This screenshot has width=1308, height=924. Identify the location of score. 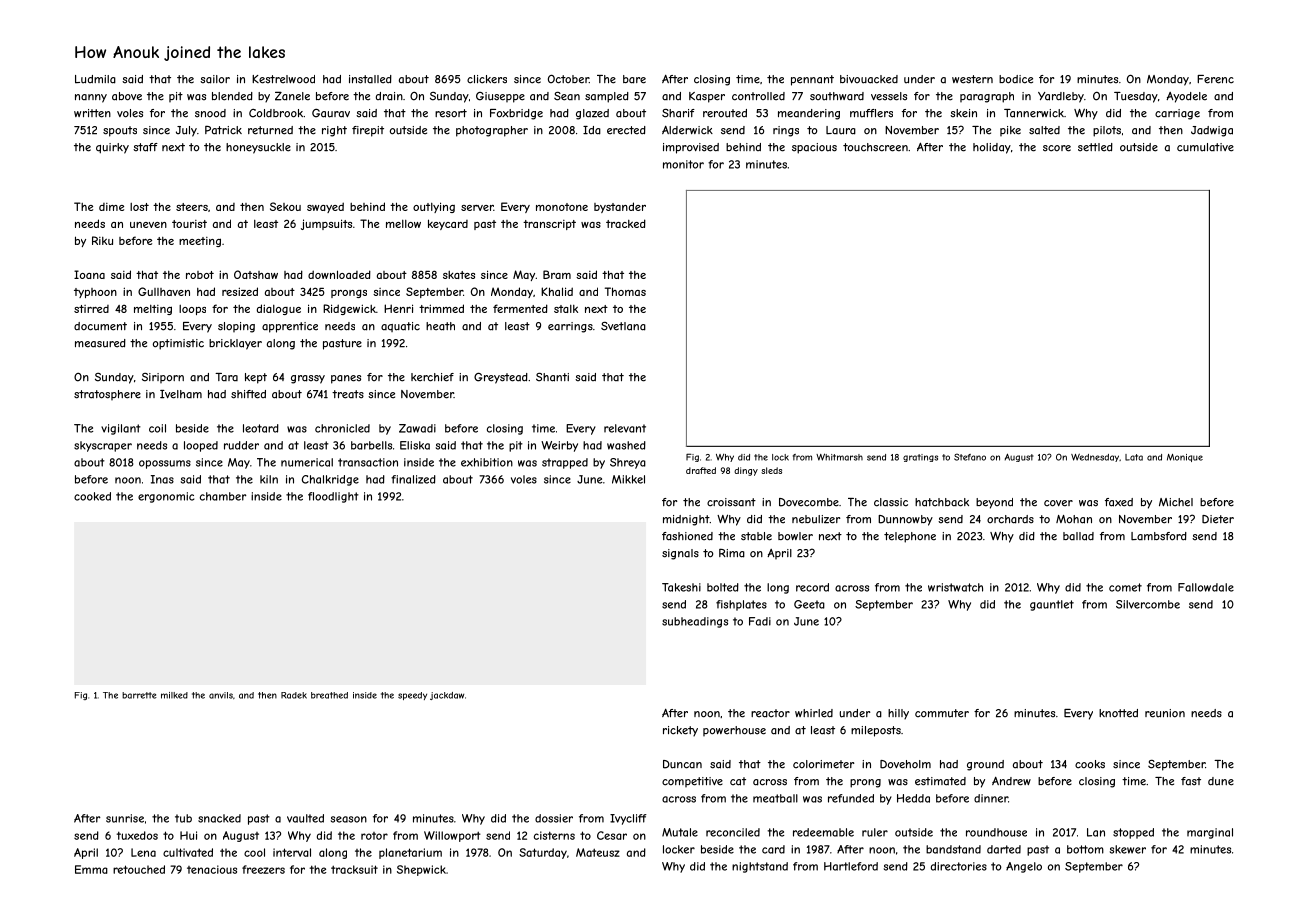
(1057, 148).
